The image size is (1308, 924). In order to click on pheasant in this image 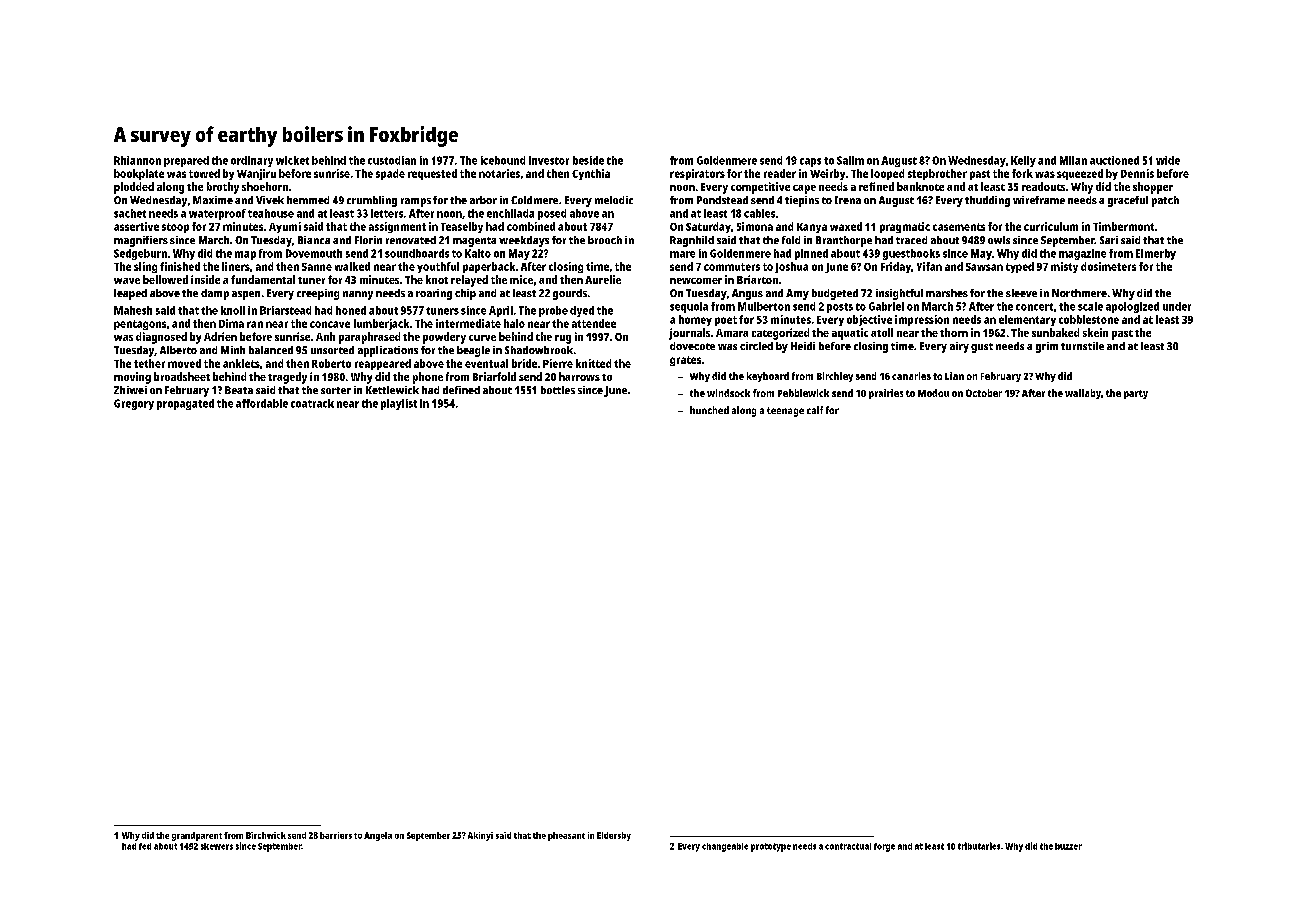, I will do `click(566, 836)`.
